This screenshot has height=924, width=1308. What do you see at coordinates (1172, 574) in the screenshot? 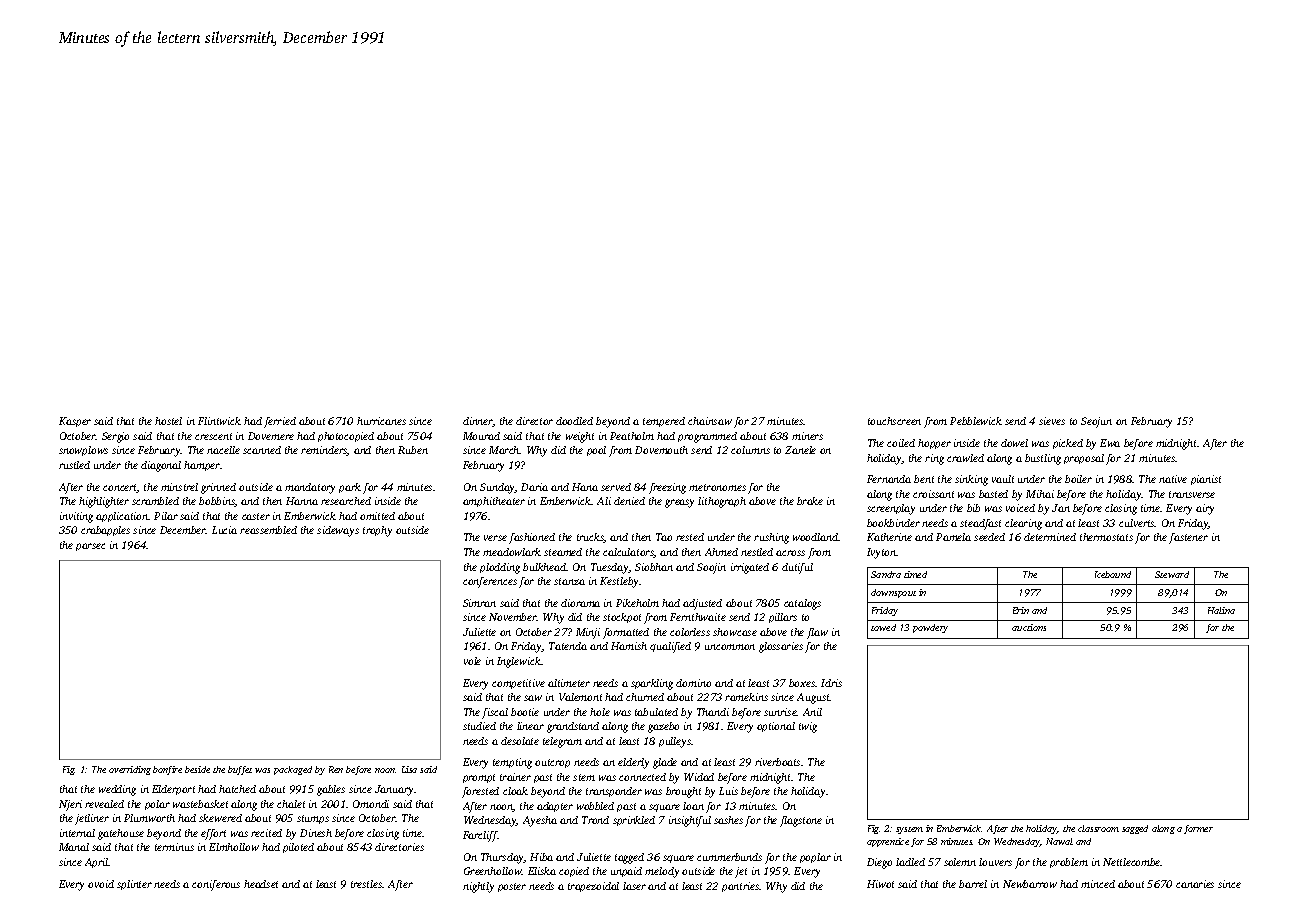
I see `Steward` at bounding box center [1172, 574].
